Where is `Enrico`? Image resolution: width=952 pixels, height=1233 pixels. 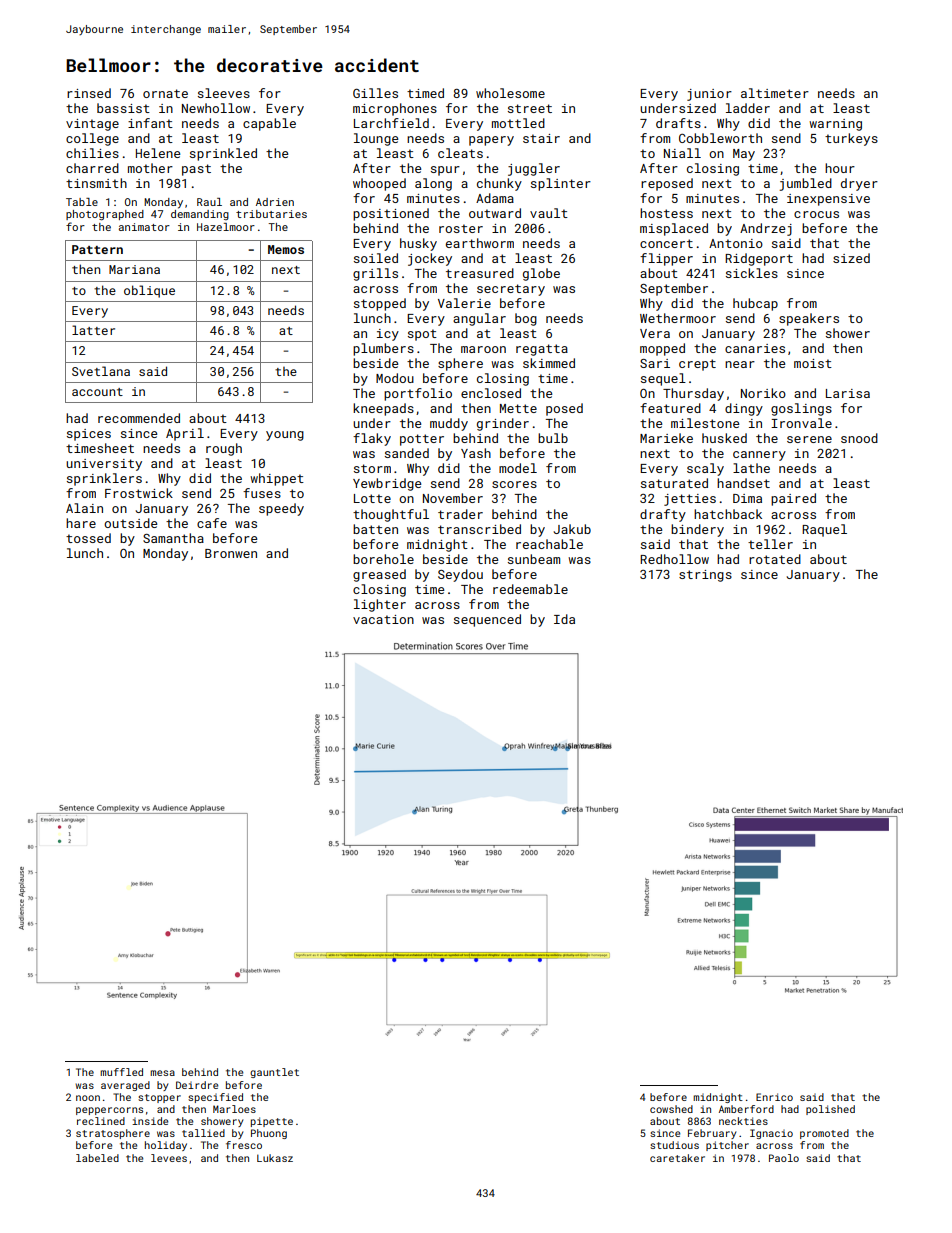 Enrico is located at coordinates (774, 1097).
